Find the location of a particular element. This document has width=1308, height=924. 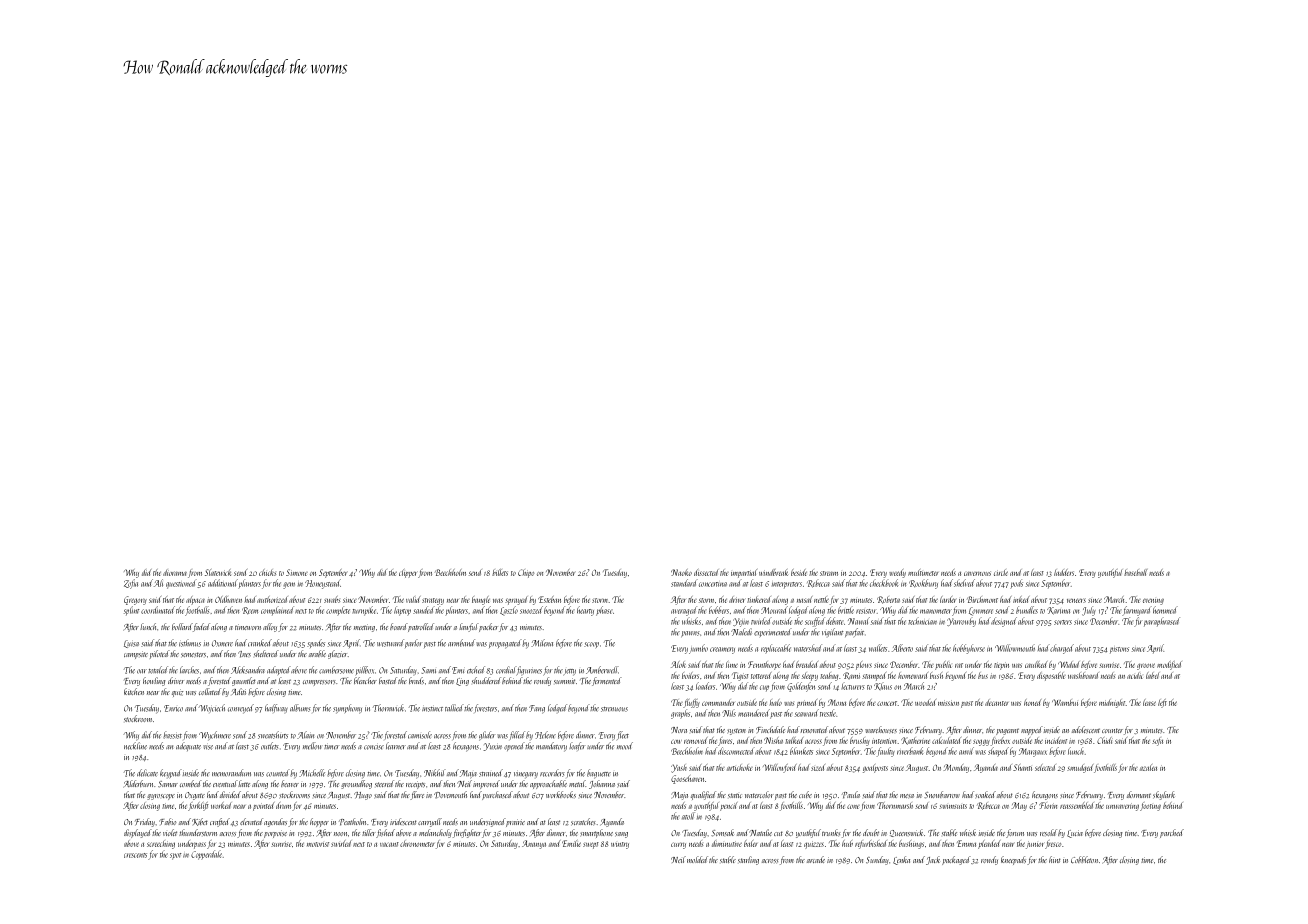

spot is located at coordinates (175, 856).
